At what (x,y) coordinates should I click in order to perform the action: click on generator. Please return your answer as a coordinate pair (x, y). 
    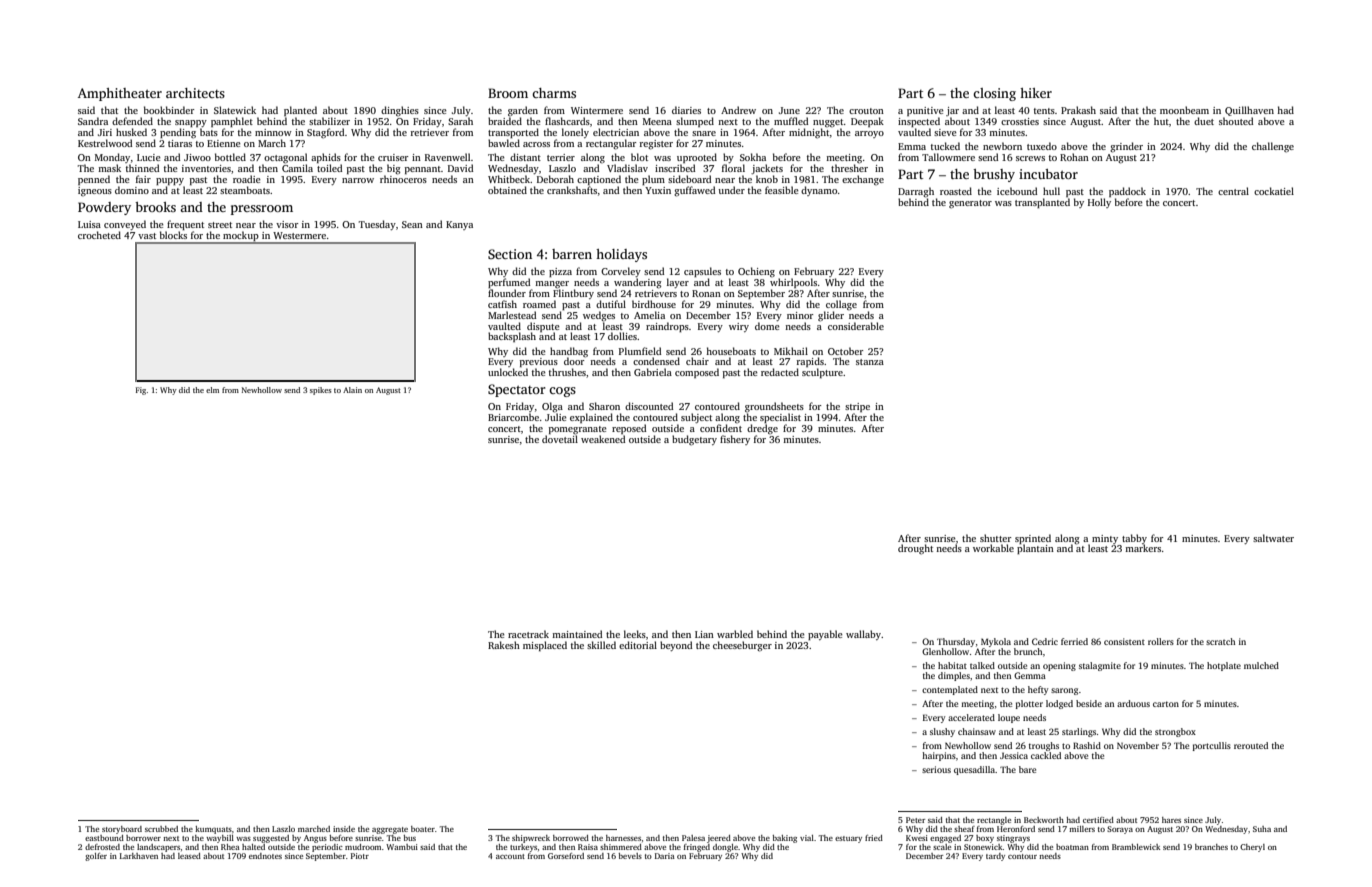
    Looking at the image, I should click on (970, 204).
